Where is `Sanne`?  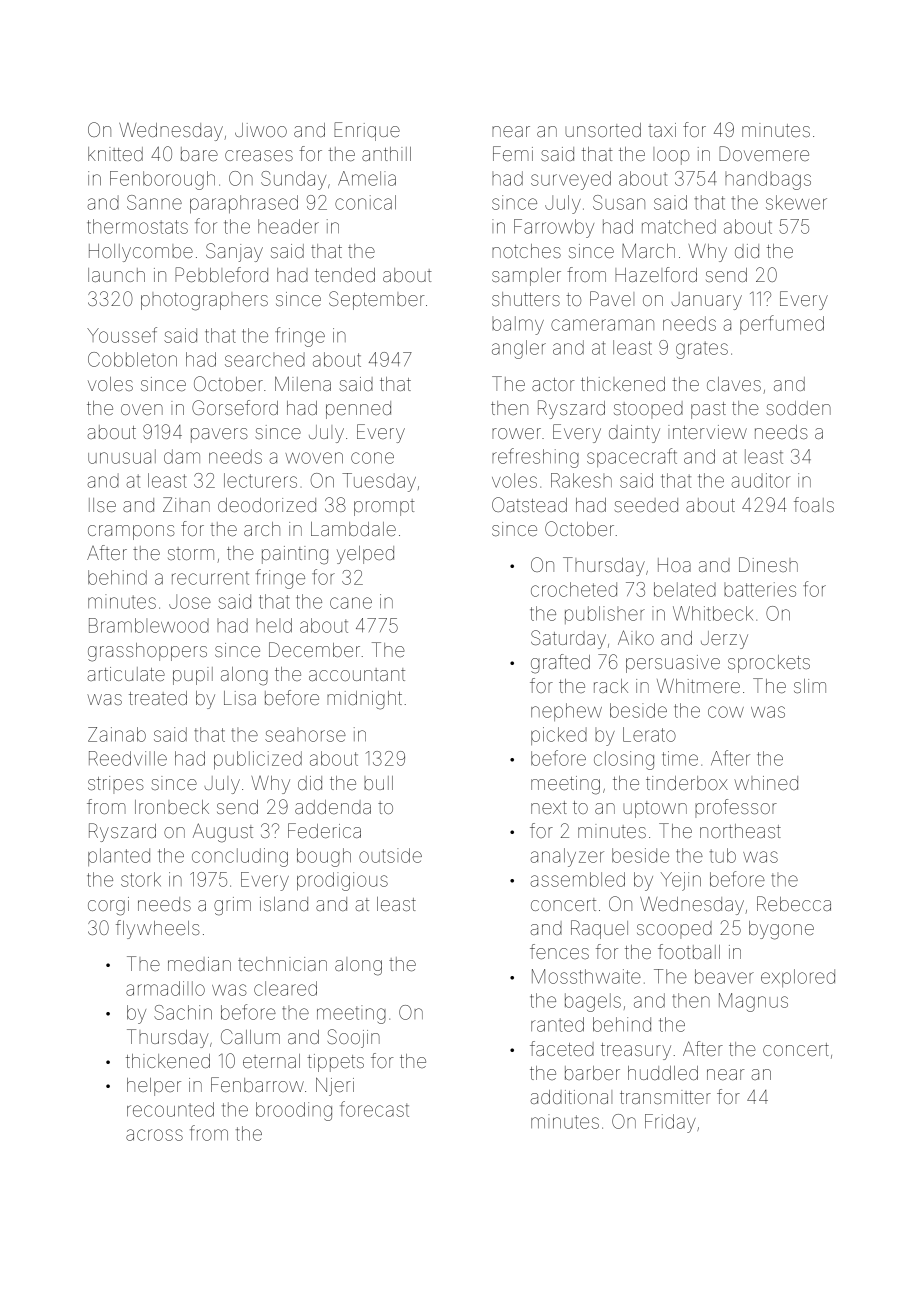
Sanne is located at coordinates (154, 202).
